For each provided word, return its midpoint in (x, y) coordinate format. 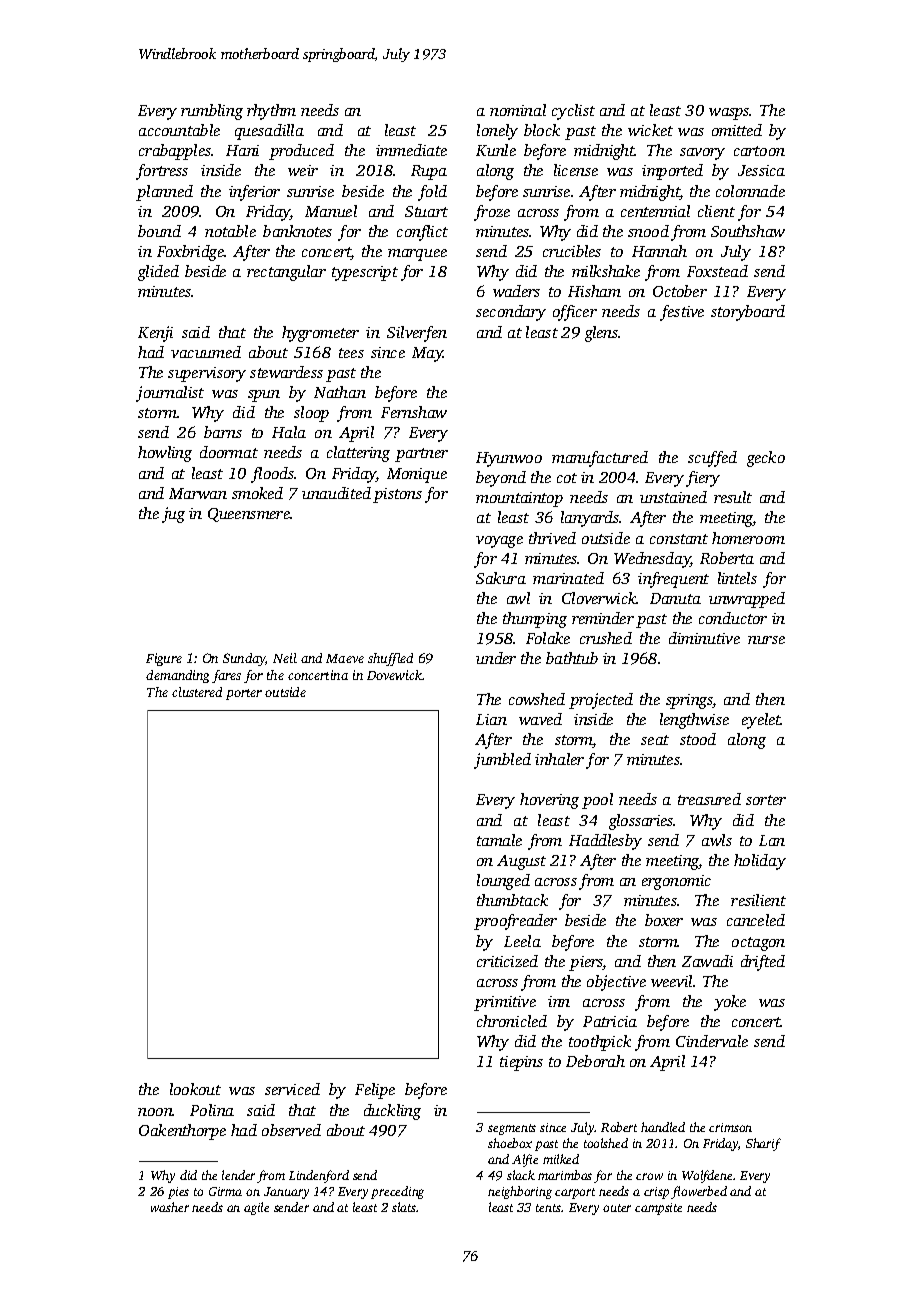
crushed (606, 638)
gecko (766, 459)
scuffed (712, 459)
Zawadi (707, 961)
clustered (197, 692)
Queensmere (249, 515)
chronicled (512, 1021)
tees (351, 353)
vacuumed (206, 352)
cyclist (573, 112)
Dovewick (395, 675)
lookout (195, 1089)
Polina (212, 1110)
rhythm (271, 112)
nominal (518, 110)
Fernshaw (414, 412)
